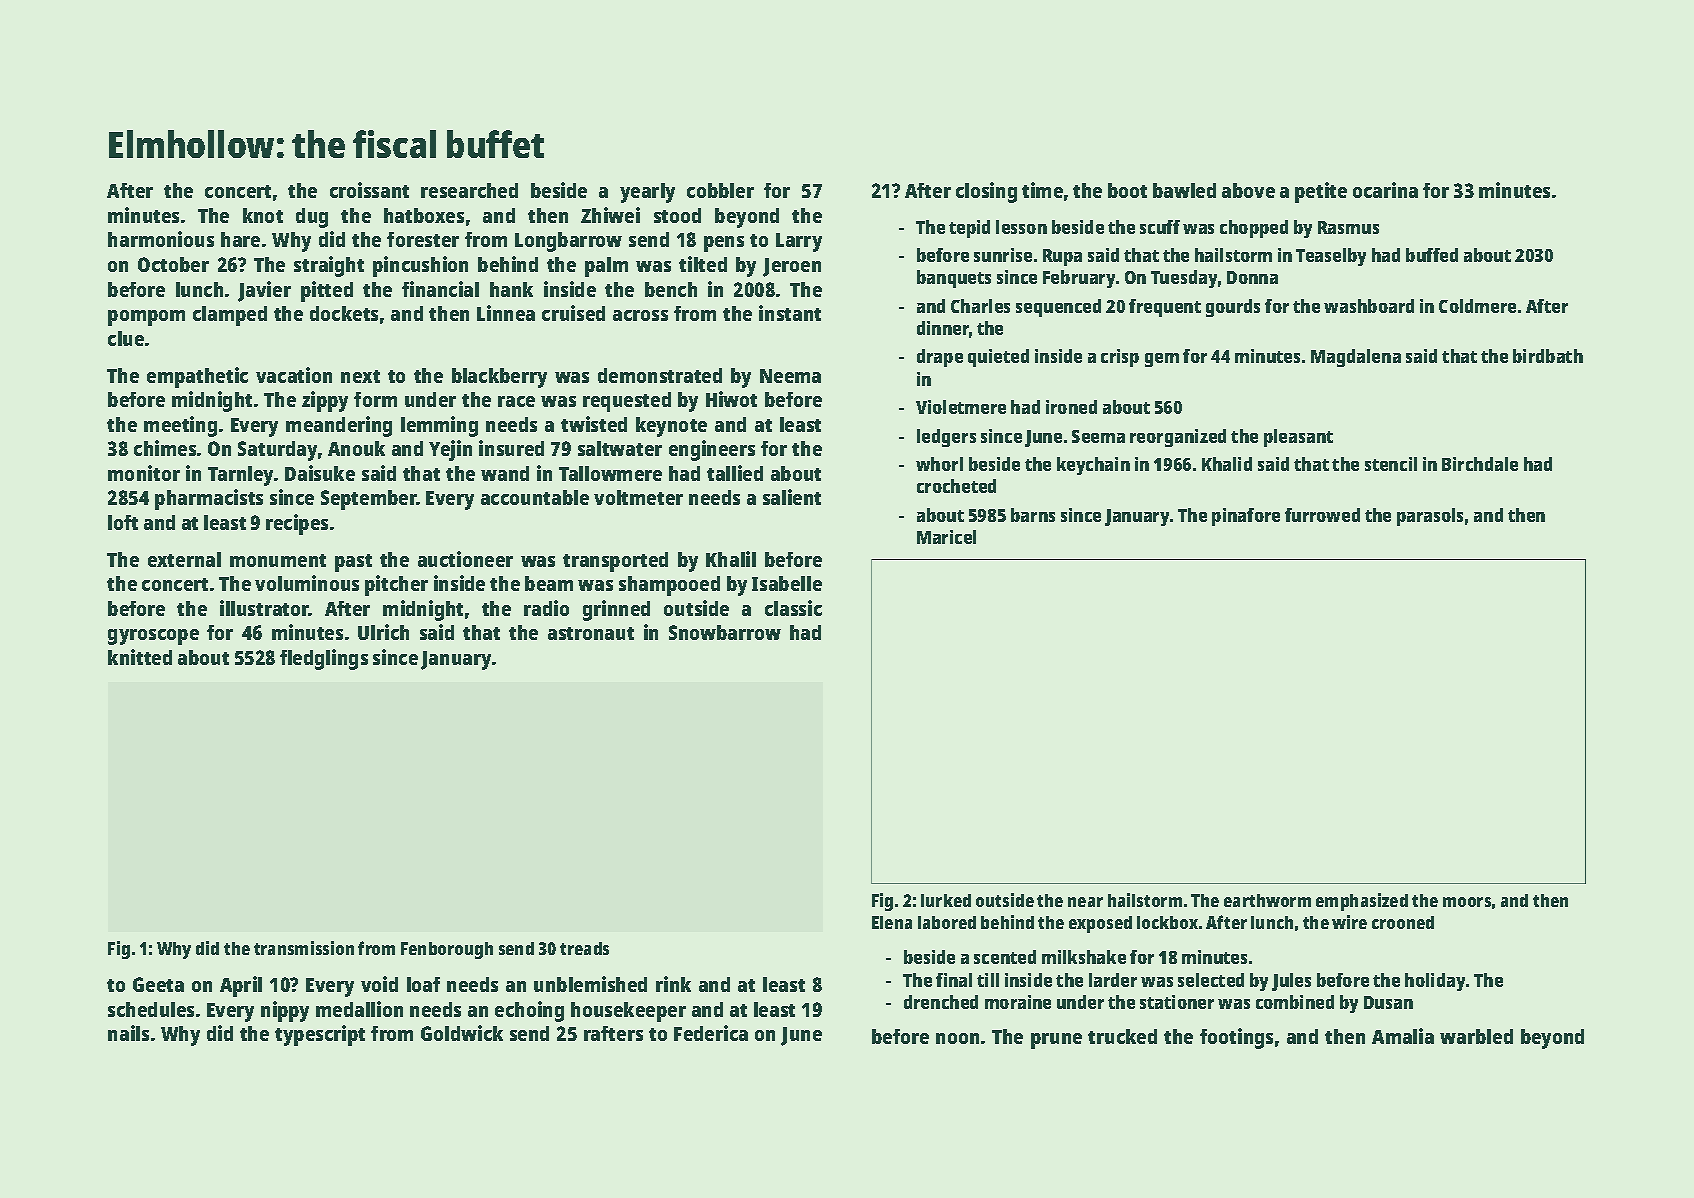  Describe the element at coordinates (720, 190) in the page. I see `cobbler` at that location.
